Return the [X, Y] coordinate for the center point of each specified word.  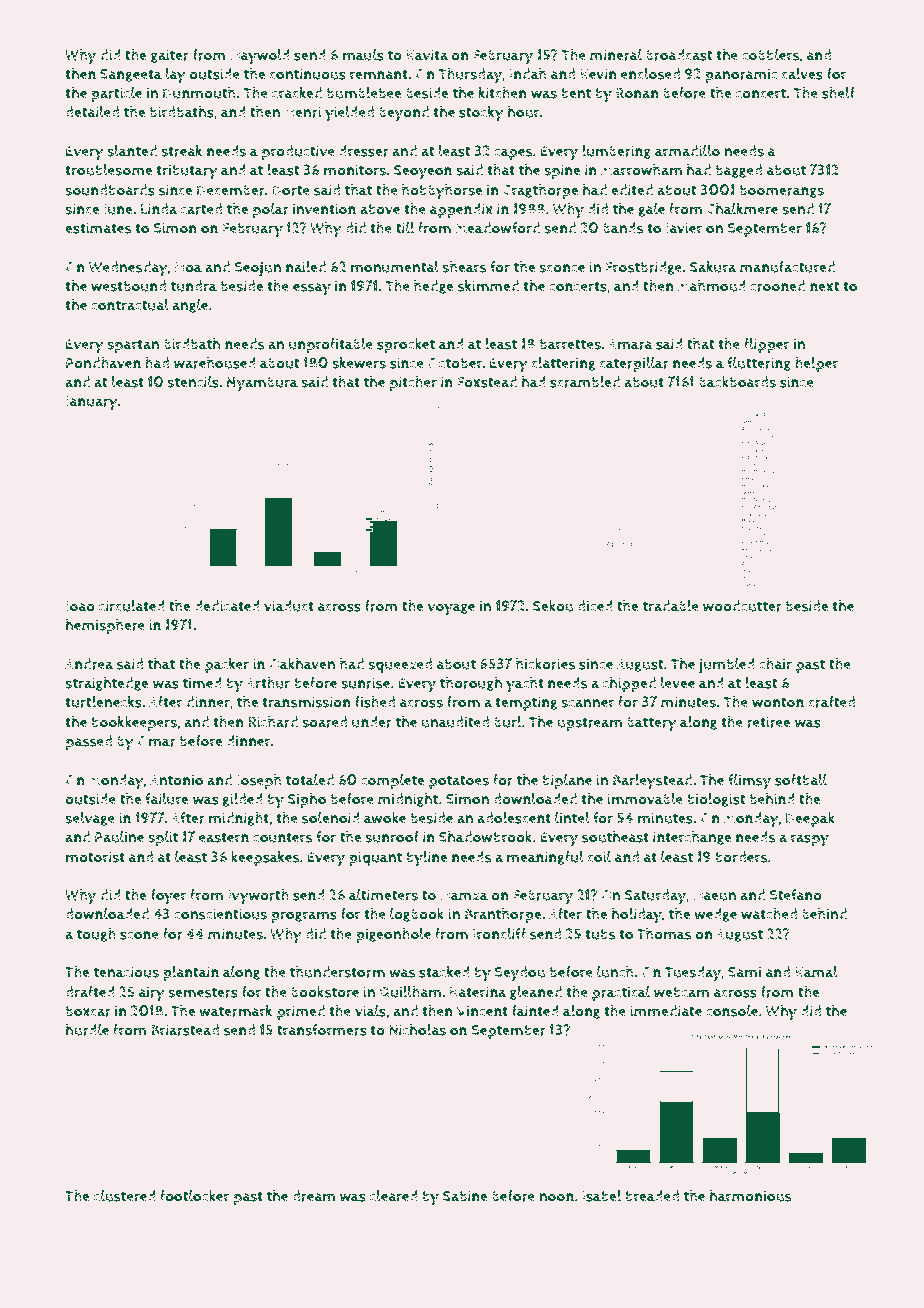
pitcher [413, 383]
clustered [125, 1196]
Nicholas [417, 1030]
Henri [303, 112]
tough [96, 935]
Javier [684, 229]
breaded [652, 1196]
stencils [193, 382]
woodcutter [742, 606]
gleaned [536, 993]
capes [513, 154]
